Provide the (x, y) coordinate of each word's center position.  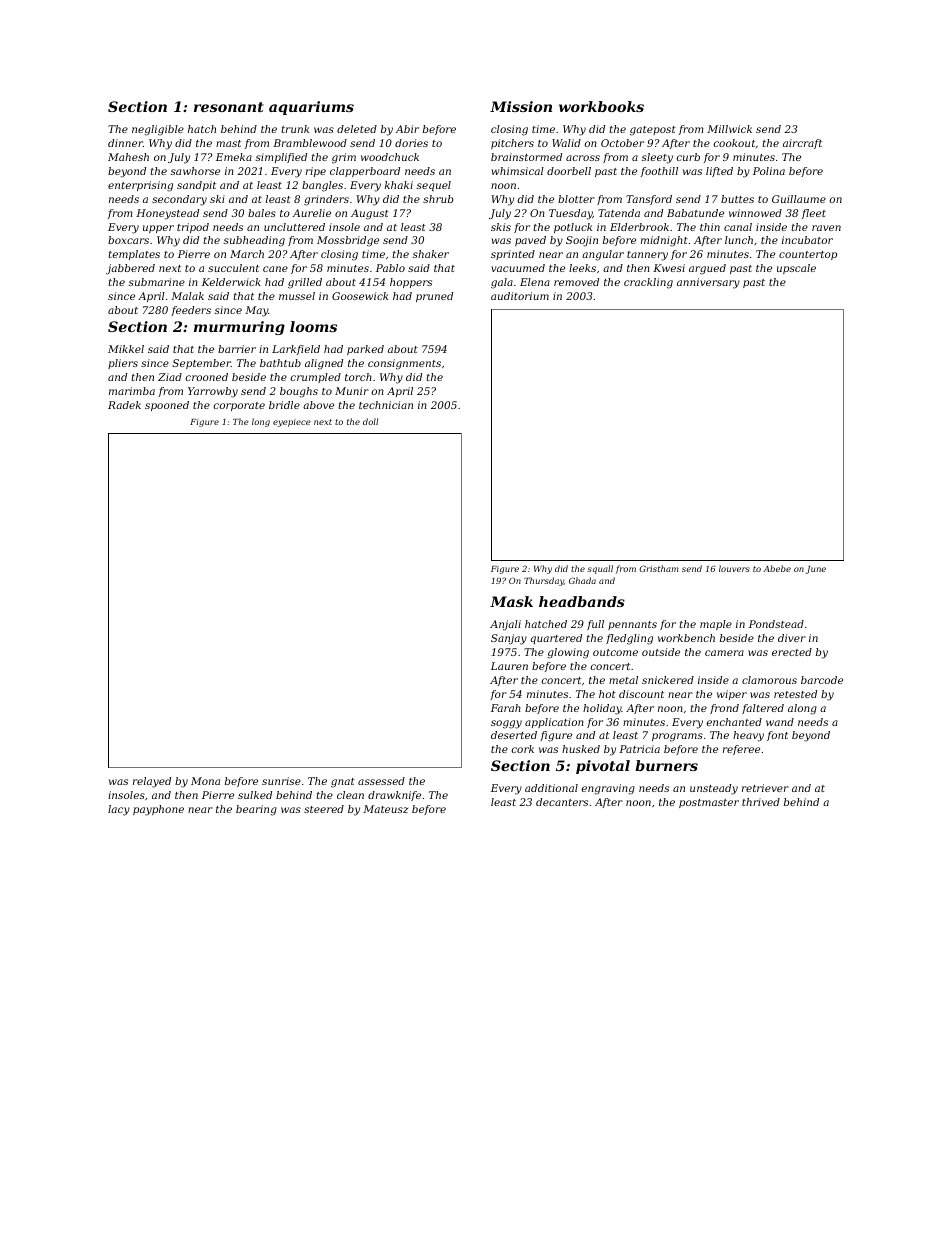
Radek (124, 405)
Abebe (777, 568)
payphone (158, 810)
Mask (511, 601)
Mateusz (385, 809)
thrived (761, 802)
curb (688, 157)
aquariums (311, 108)
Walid (566, 143)
